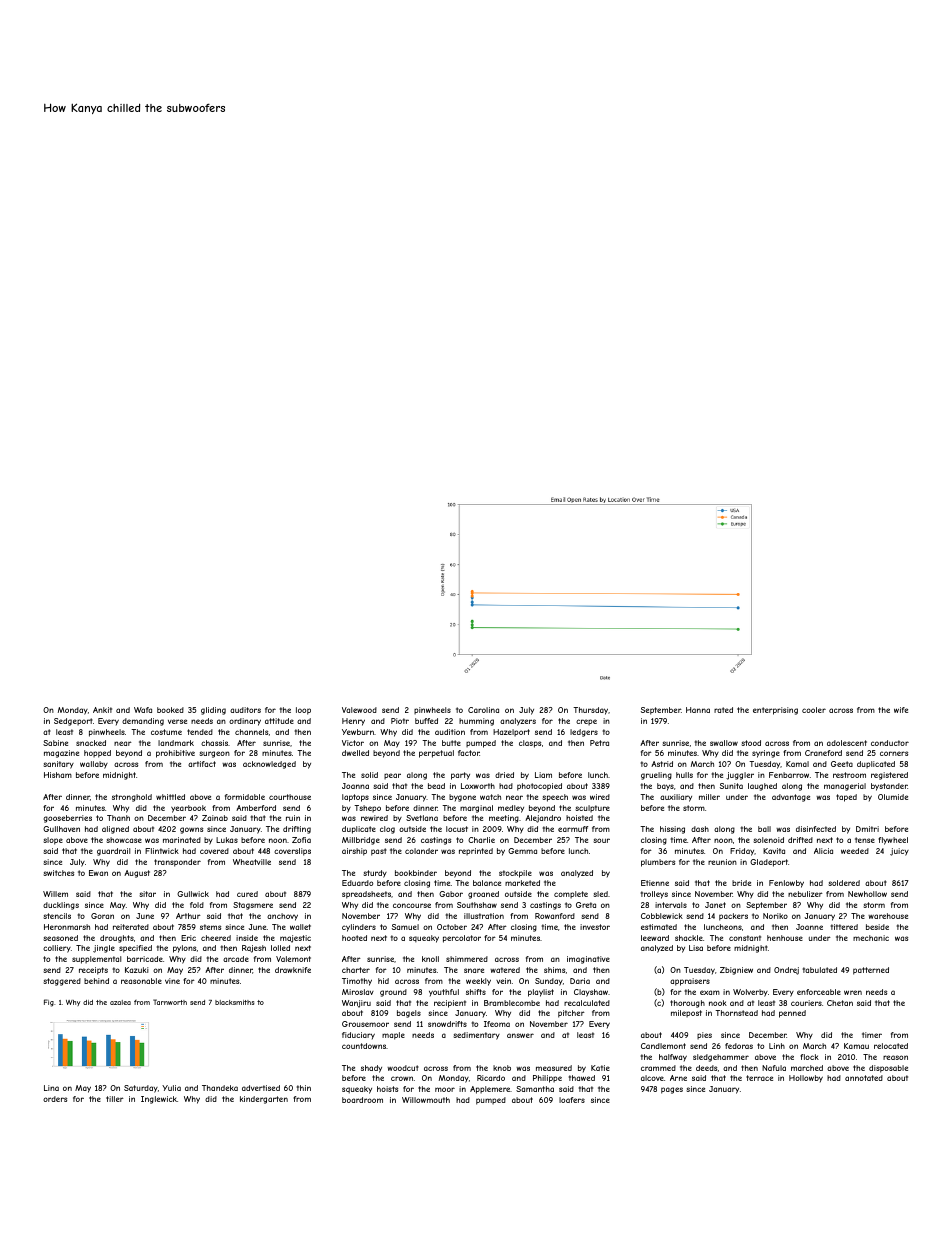 Image resolution: width=952 pixels, height=1233 pixels. What do you see at coordinates (383, 981) in the document?
I see `hid` at bounding box center [383, 981].
